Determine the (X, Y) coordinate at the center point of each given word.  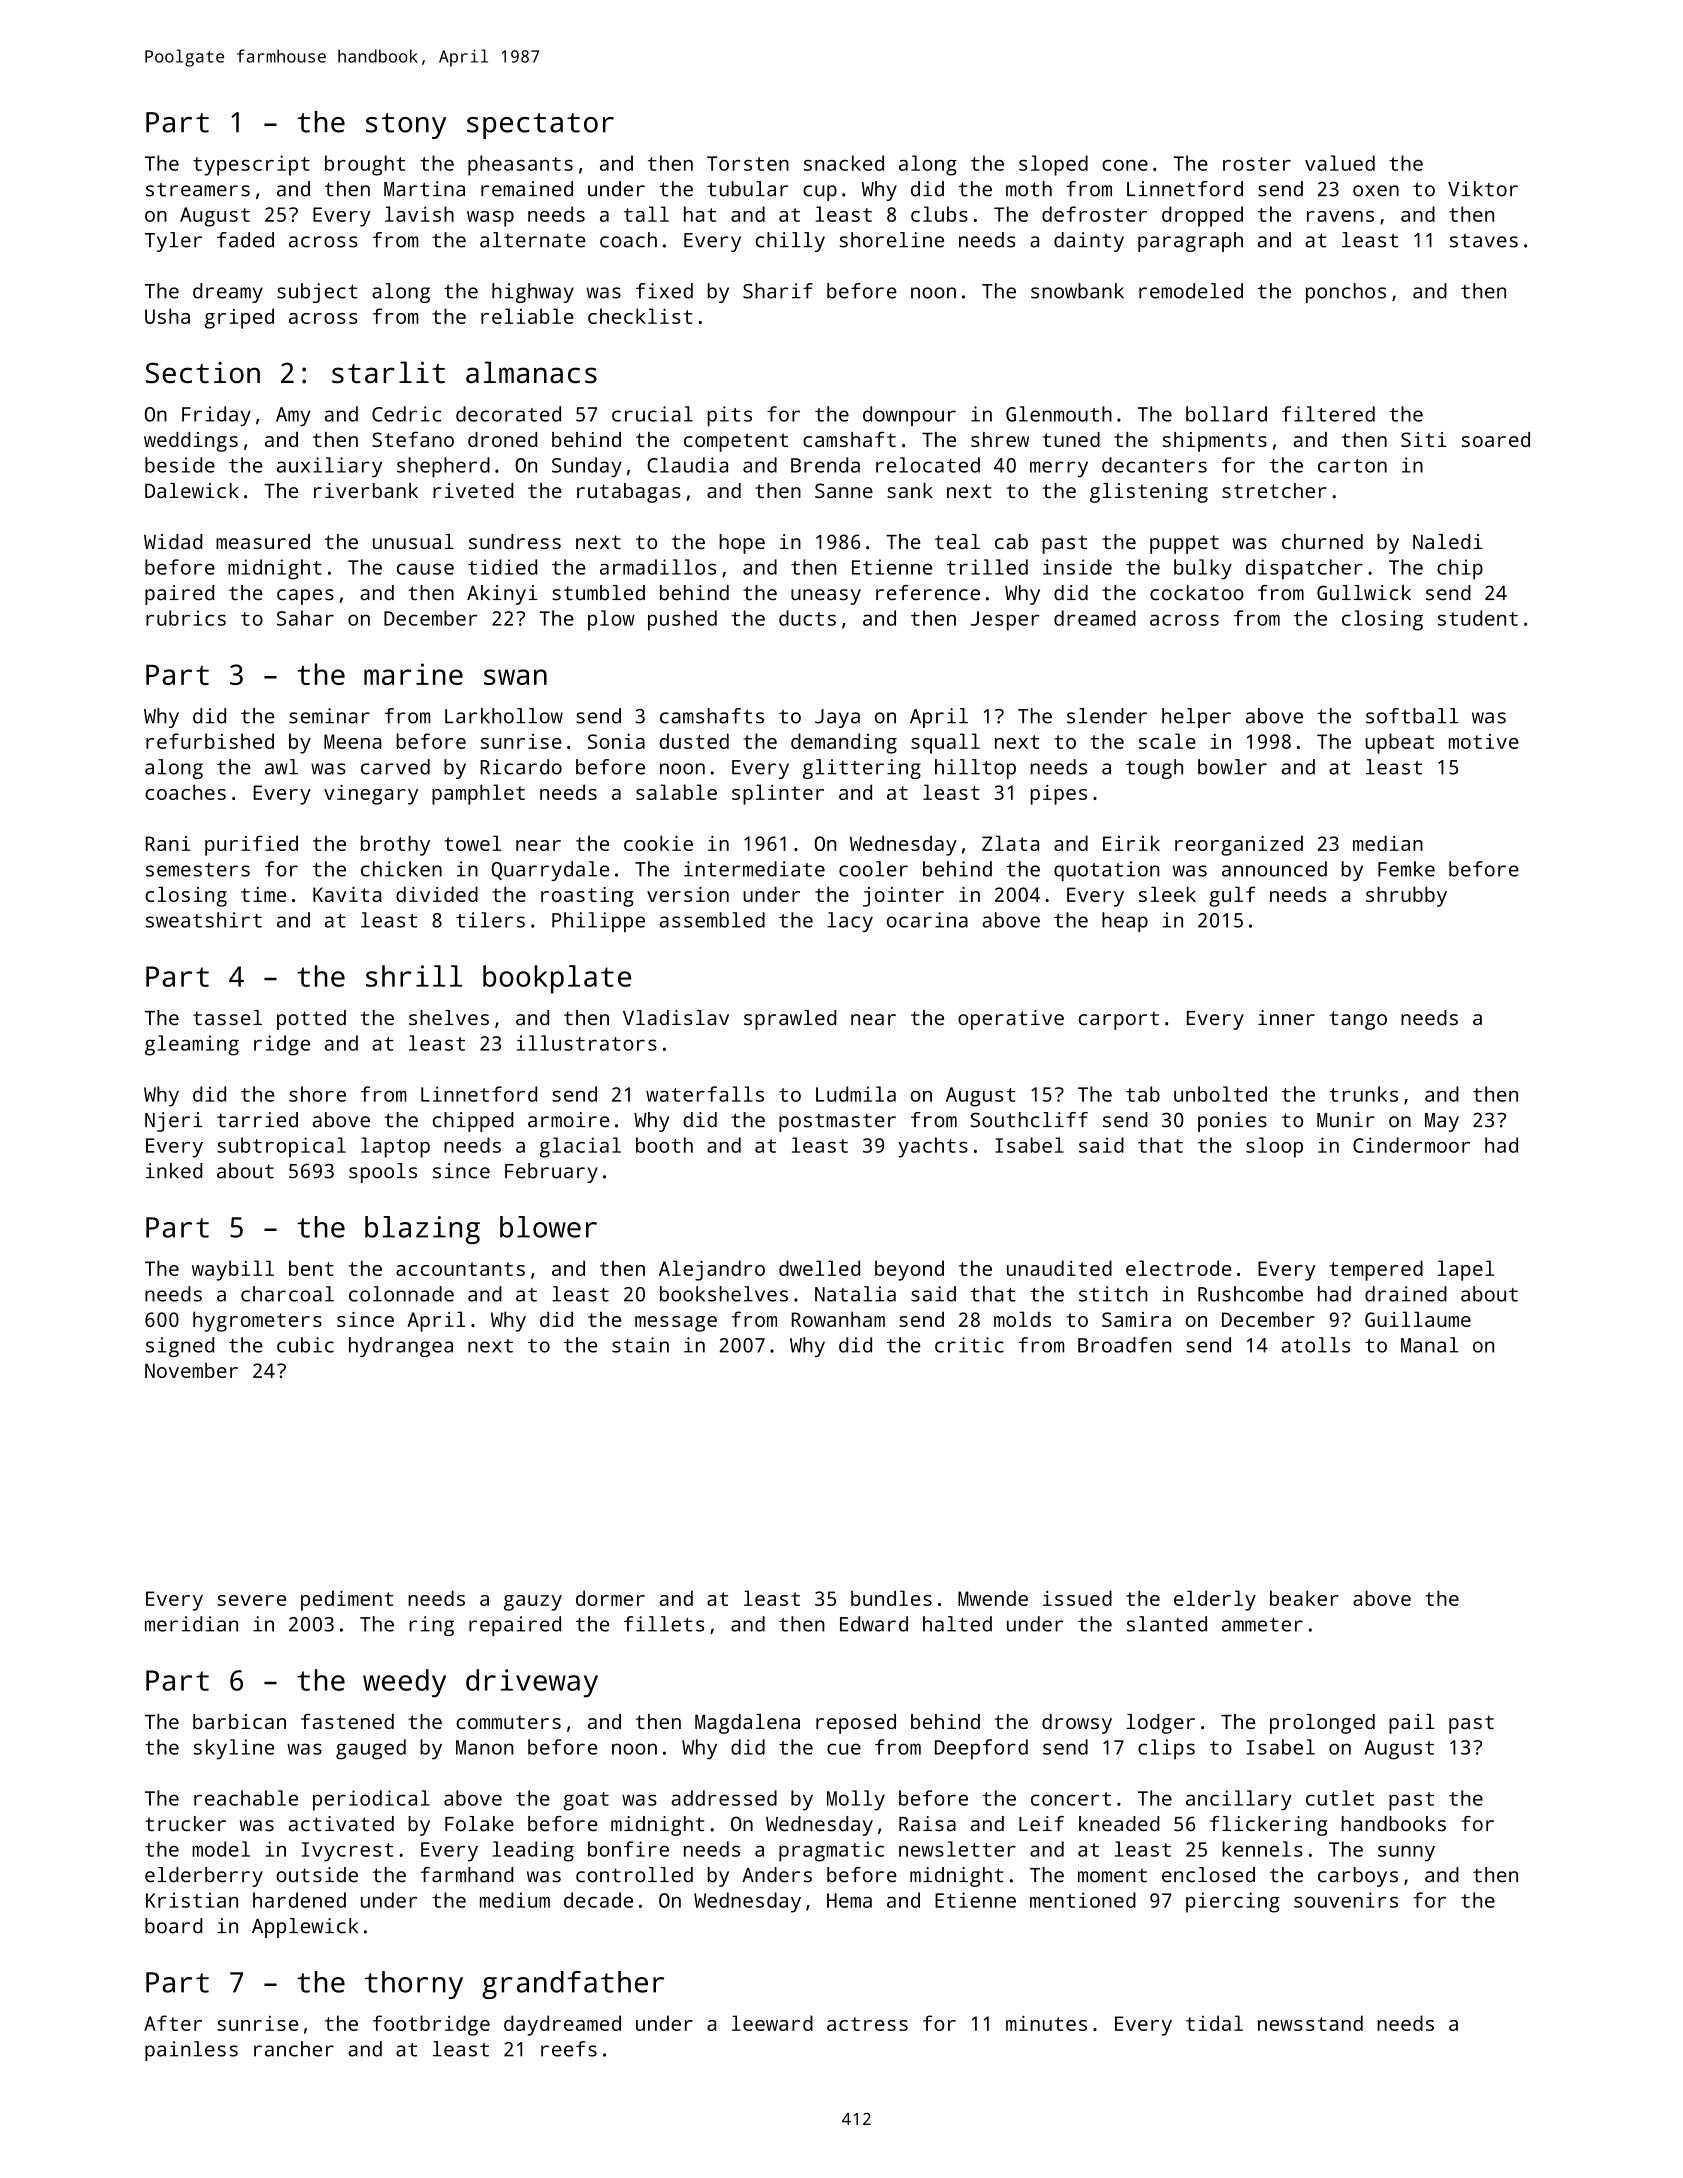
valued (1340, 163)
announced (1274, 869)
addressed (724, 1798)
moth (1029, 189)
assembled (712, 920)
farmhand (467, 1875)
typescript (251, 165)
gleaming (192, 1045)
